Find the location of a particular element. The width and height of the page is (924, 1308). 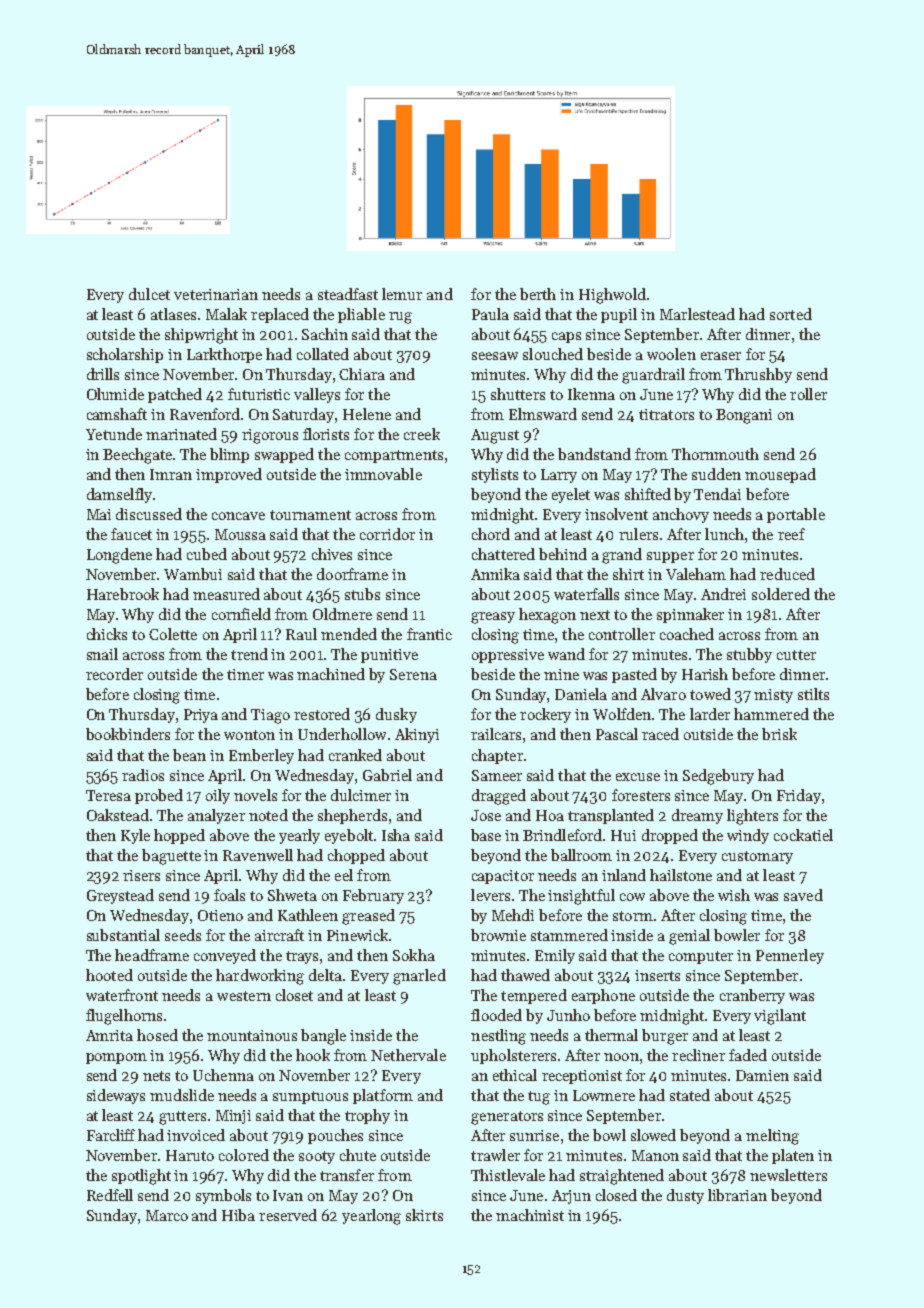

flooded is located at coordinates (496, 1015).
